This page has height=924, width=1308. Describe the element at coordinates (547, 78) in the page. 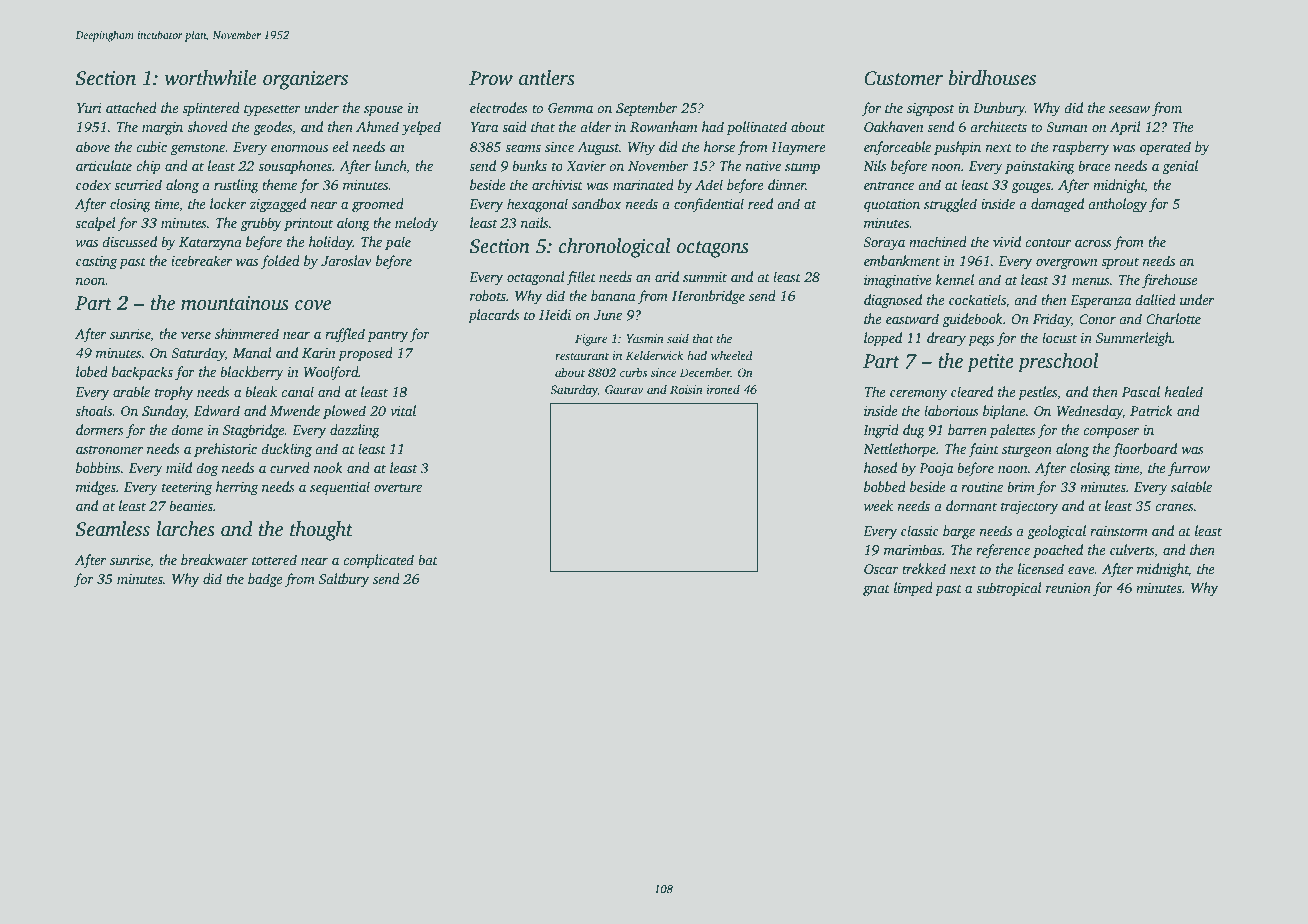

I see `antlers` at that location.
